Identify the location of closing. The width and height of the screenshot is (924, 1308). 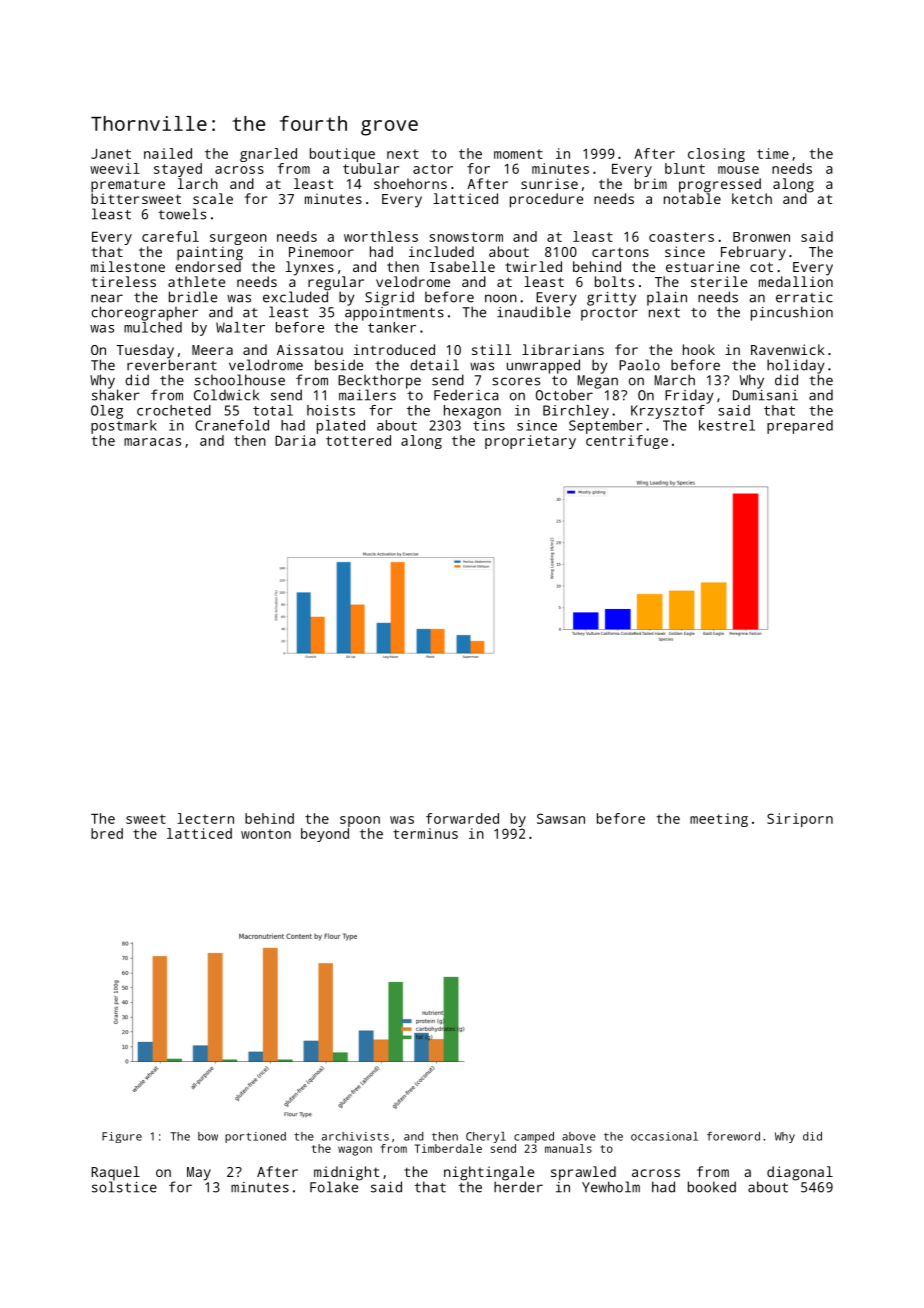
(716, 155).
